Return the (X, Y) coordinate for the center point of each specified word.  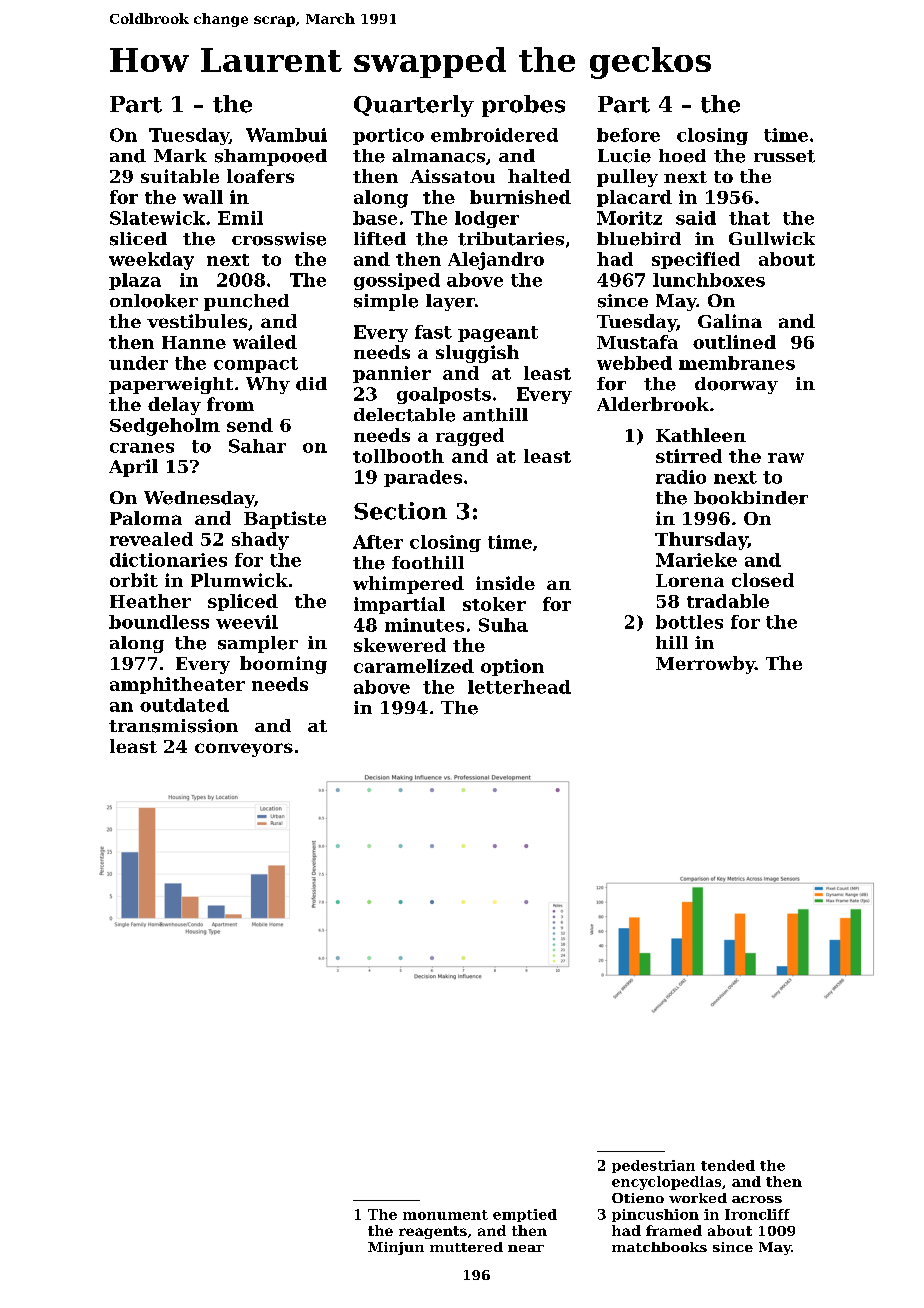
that (749, 218)
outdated (184, 705)
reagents (433, 1232)
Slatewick (157, 218)
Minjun (396, 1248)
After (378, 542)
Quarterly (414, 106)
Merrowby (705, 665)
